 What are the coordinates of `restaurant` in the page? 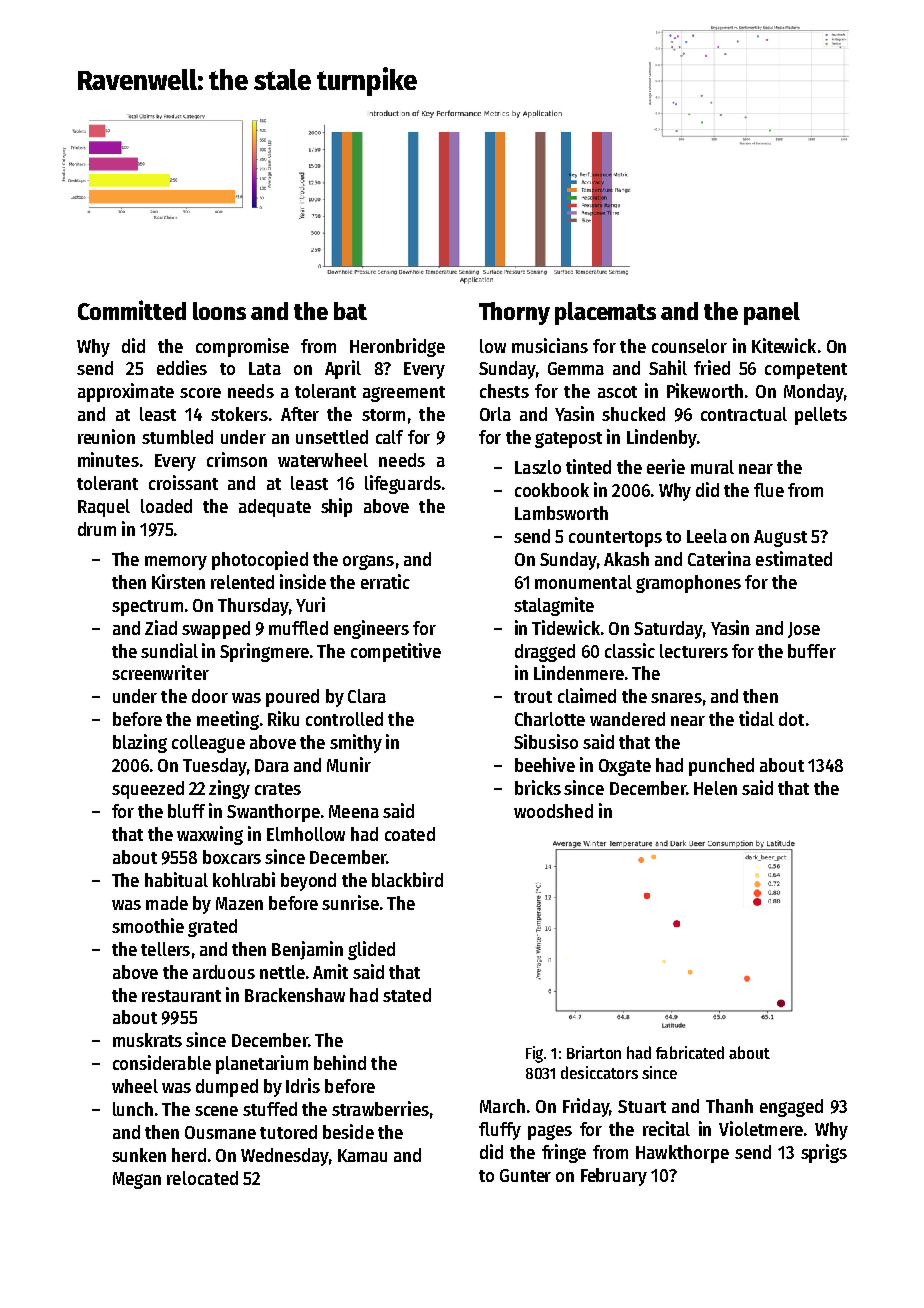 It's located at (181, 996).
